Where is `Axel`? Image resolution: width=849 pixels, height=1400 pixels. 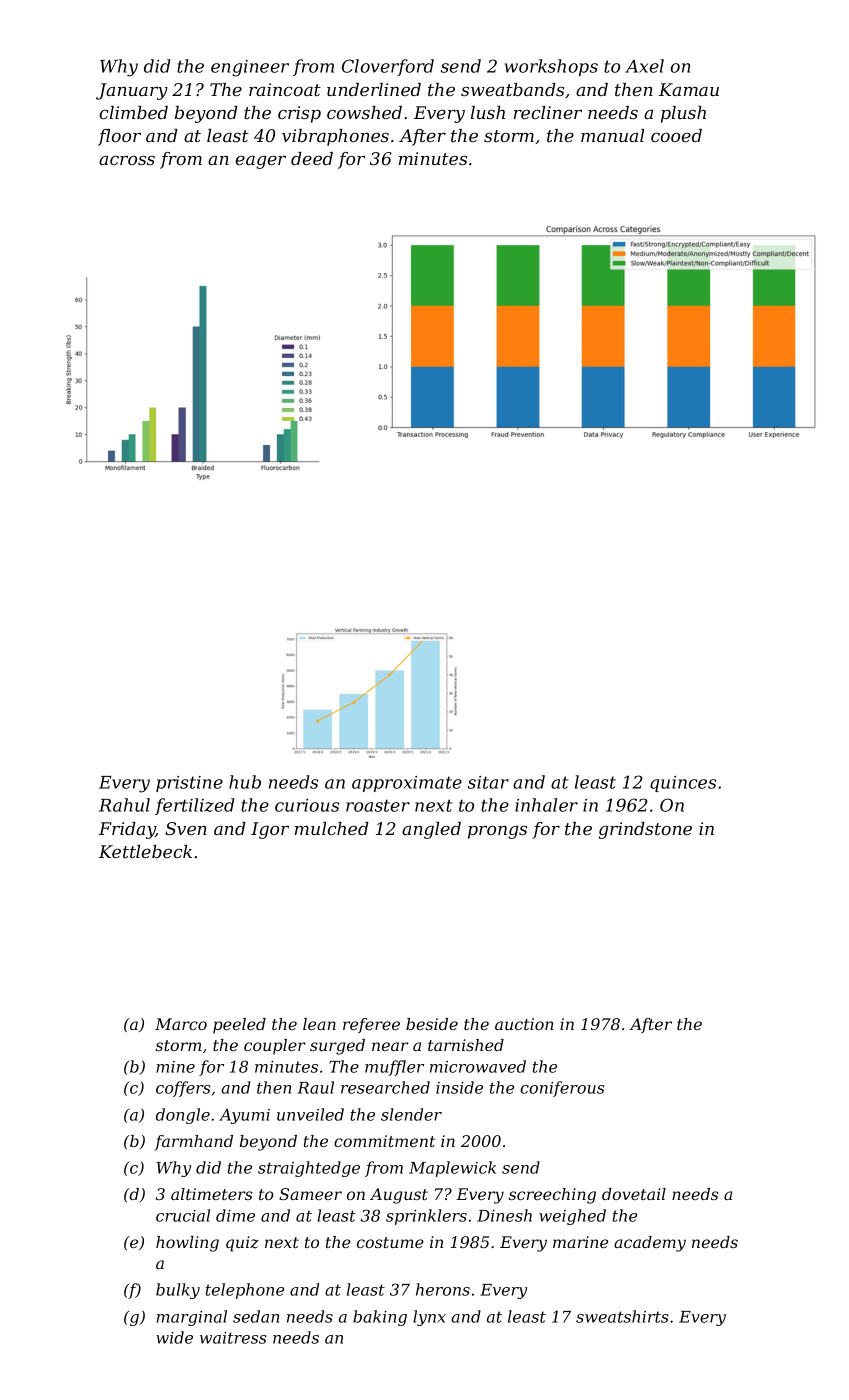
Axel is located at coordinates (644, 66).
